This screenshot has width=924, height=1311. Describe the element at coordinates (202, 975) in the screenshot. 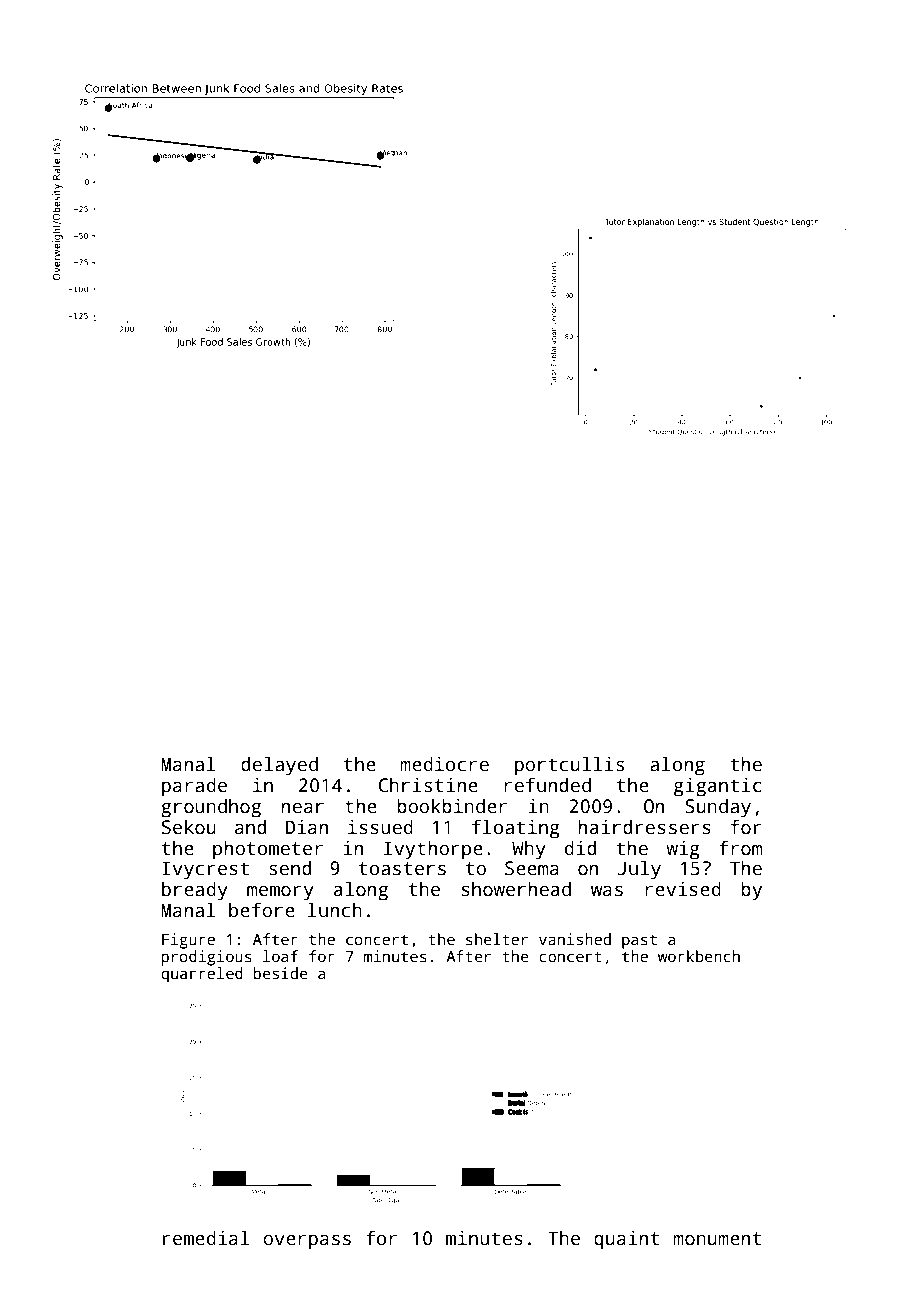

I see `quarreled` at that location.
